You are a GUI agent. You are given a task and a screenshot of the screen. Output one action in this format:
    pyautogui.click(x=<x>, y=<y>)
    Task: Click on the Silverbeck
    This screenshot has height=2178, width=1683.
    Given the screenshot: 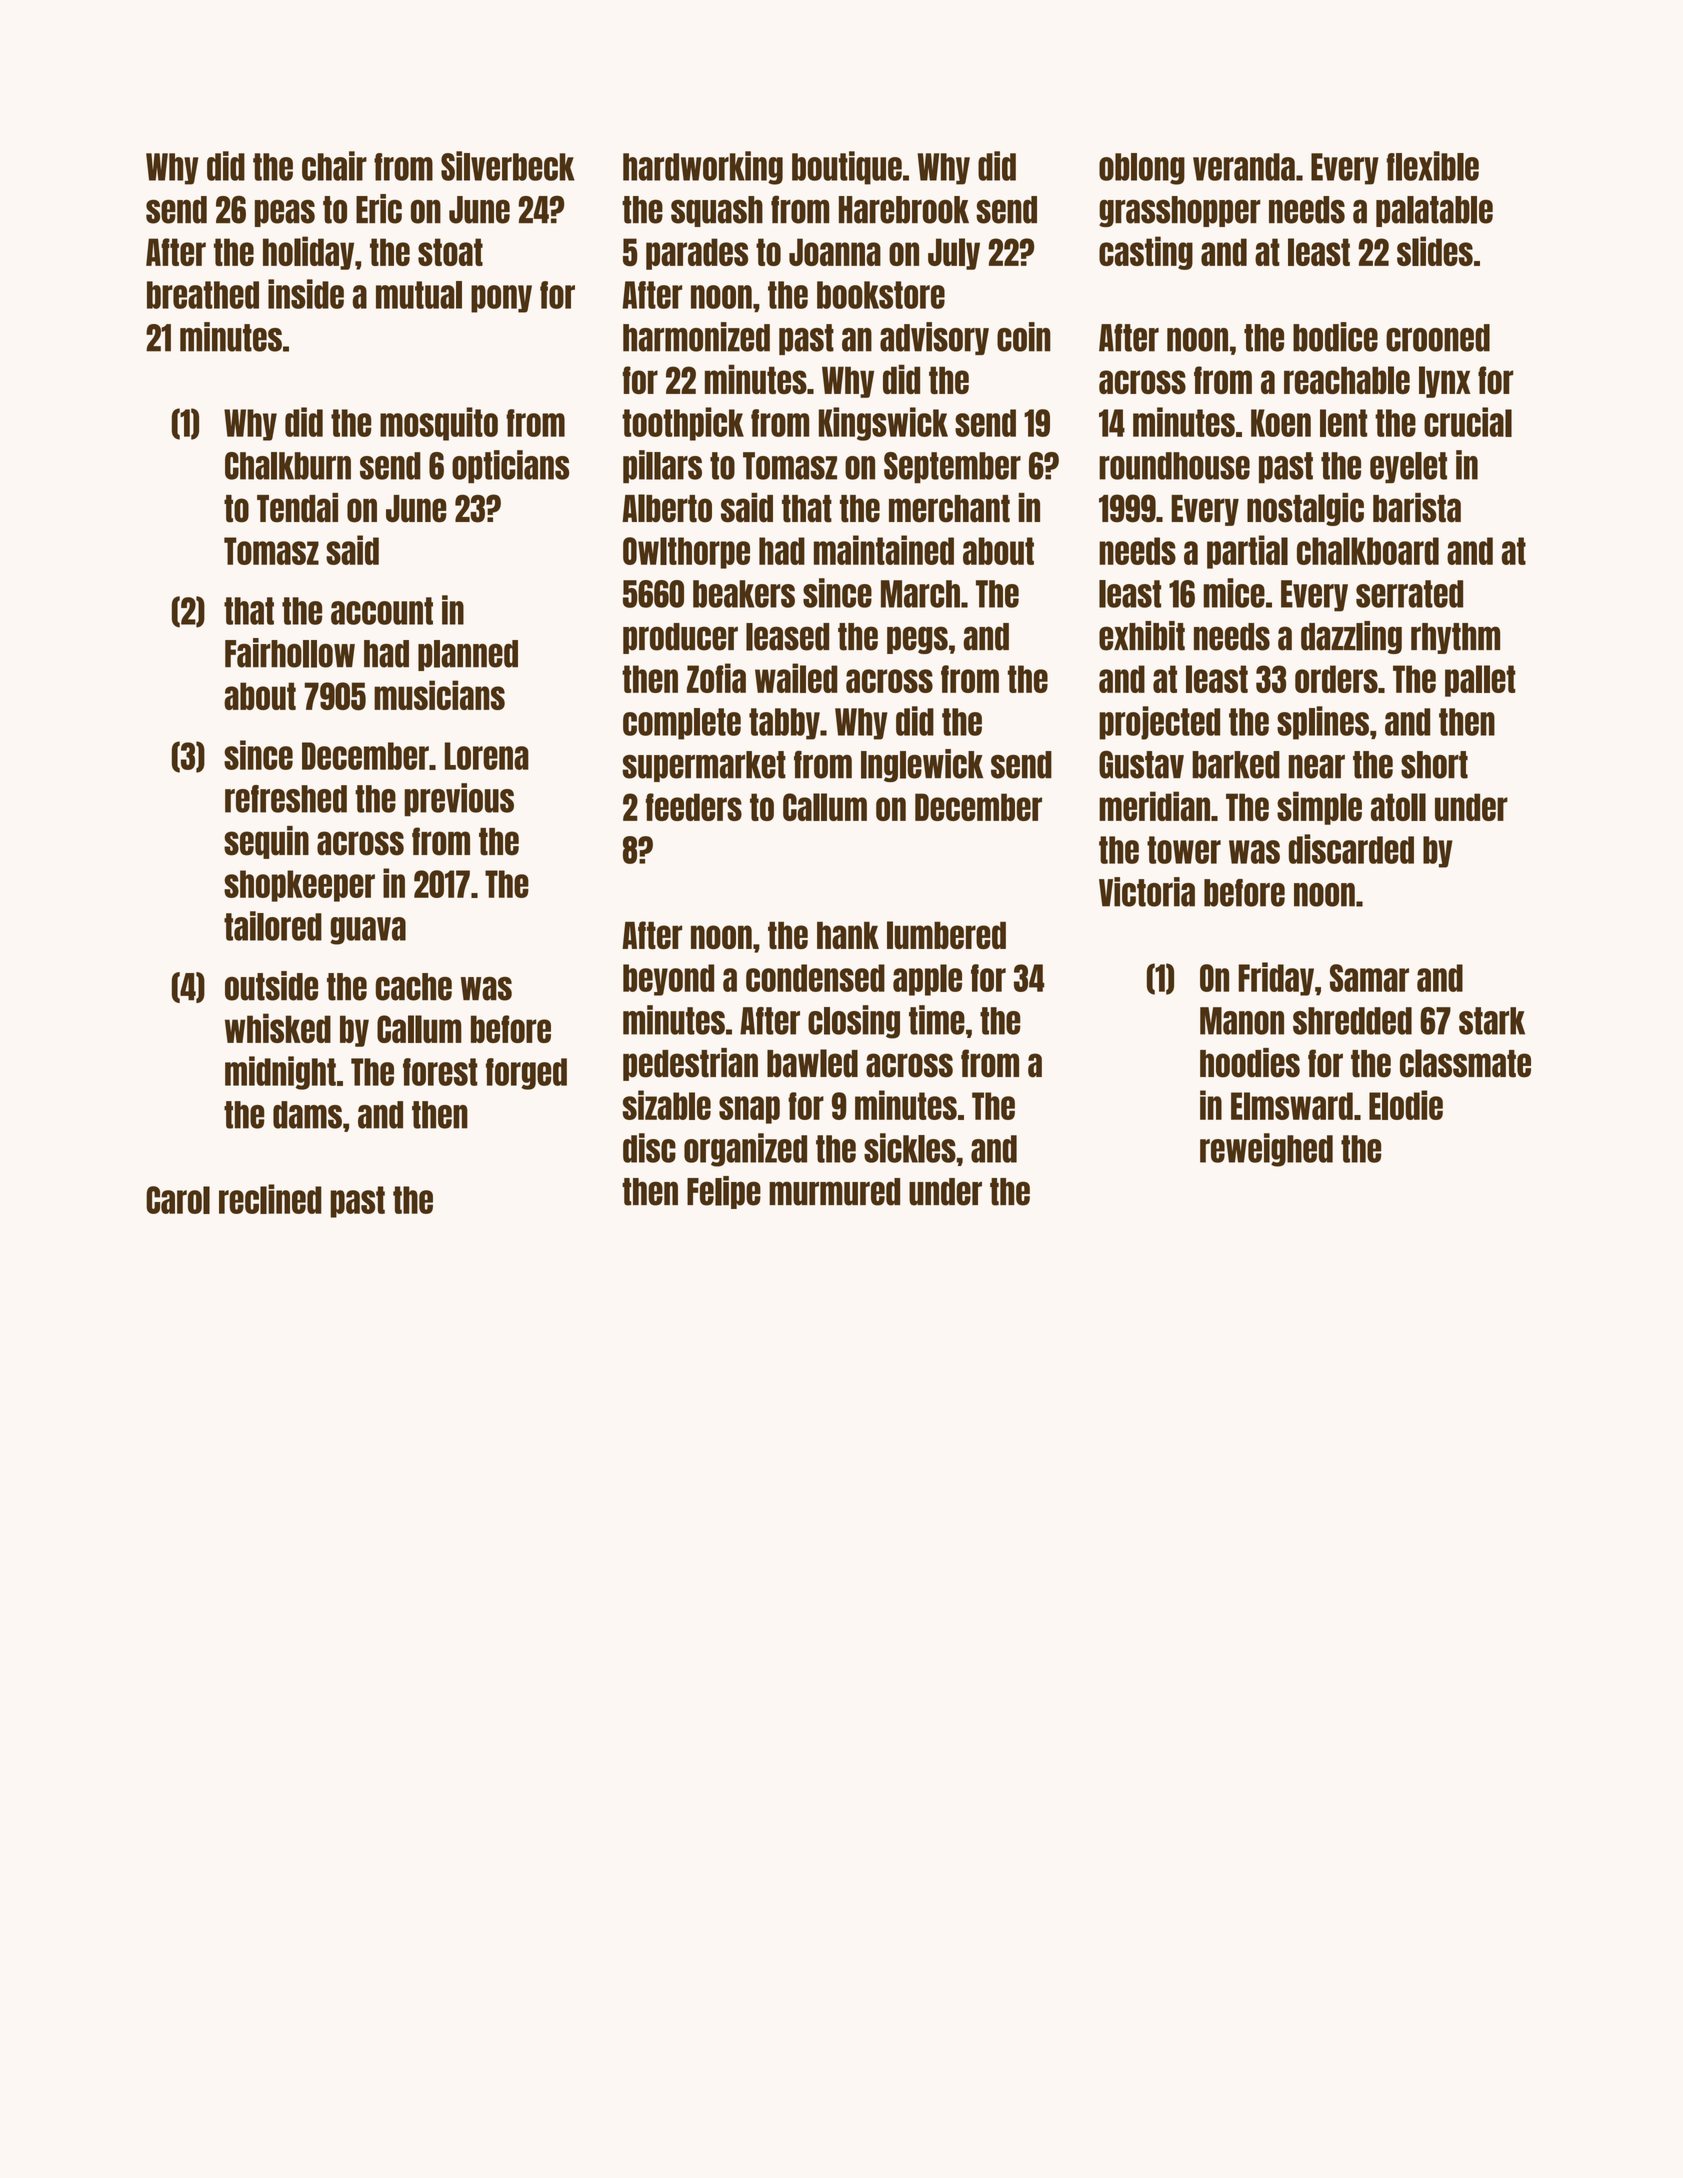 What is the action you would take?
    pyautogui.click(x=508, y=166)
